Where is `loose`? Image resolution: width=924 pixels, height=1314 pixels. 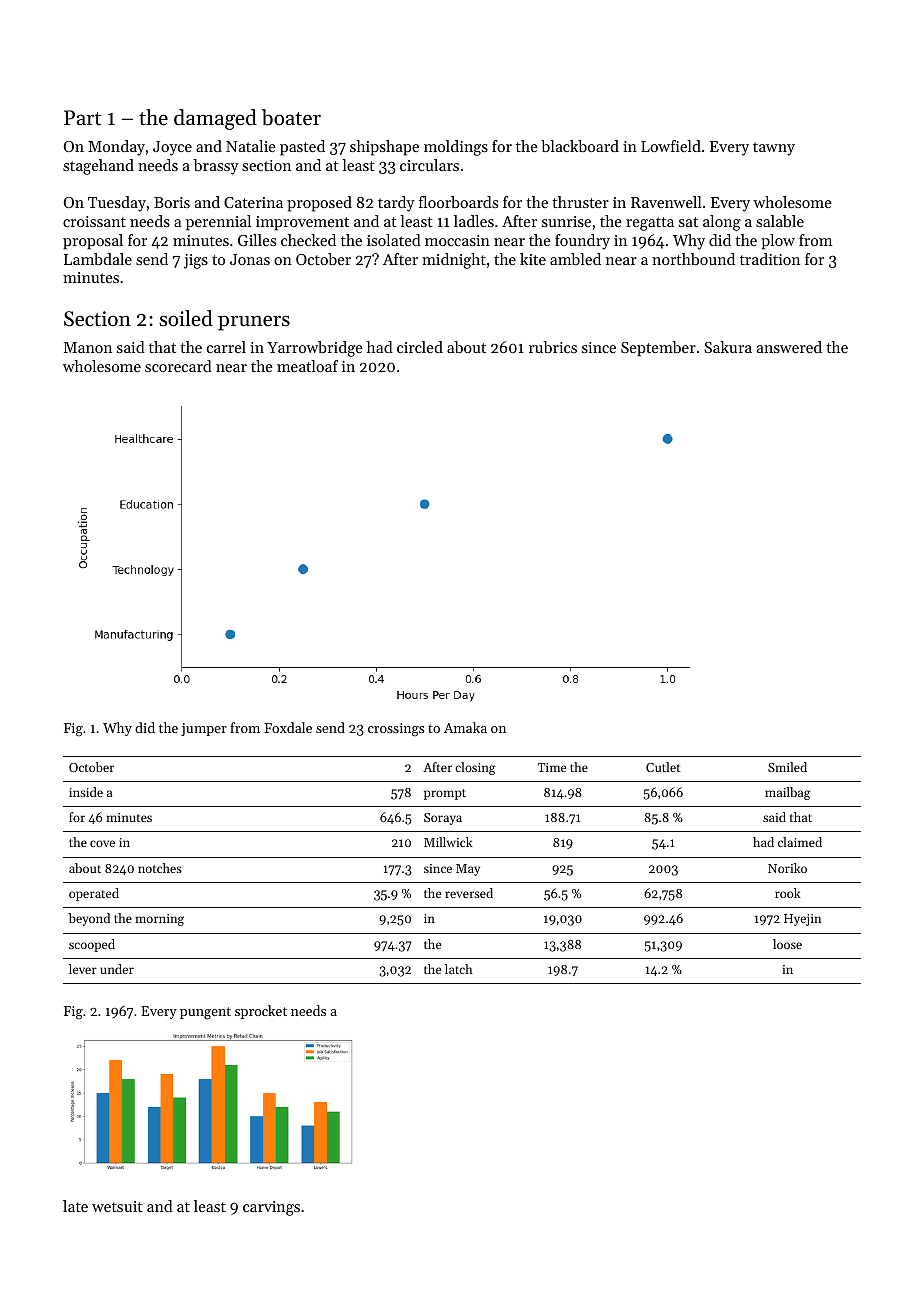
loose is located at coordinates (787, 944).
